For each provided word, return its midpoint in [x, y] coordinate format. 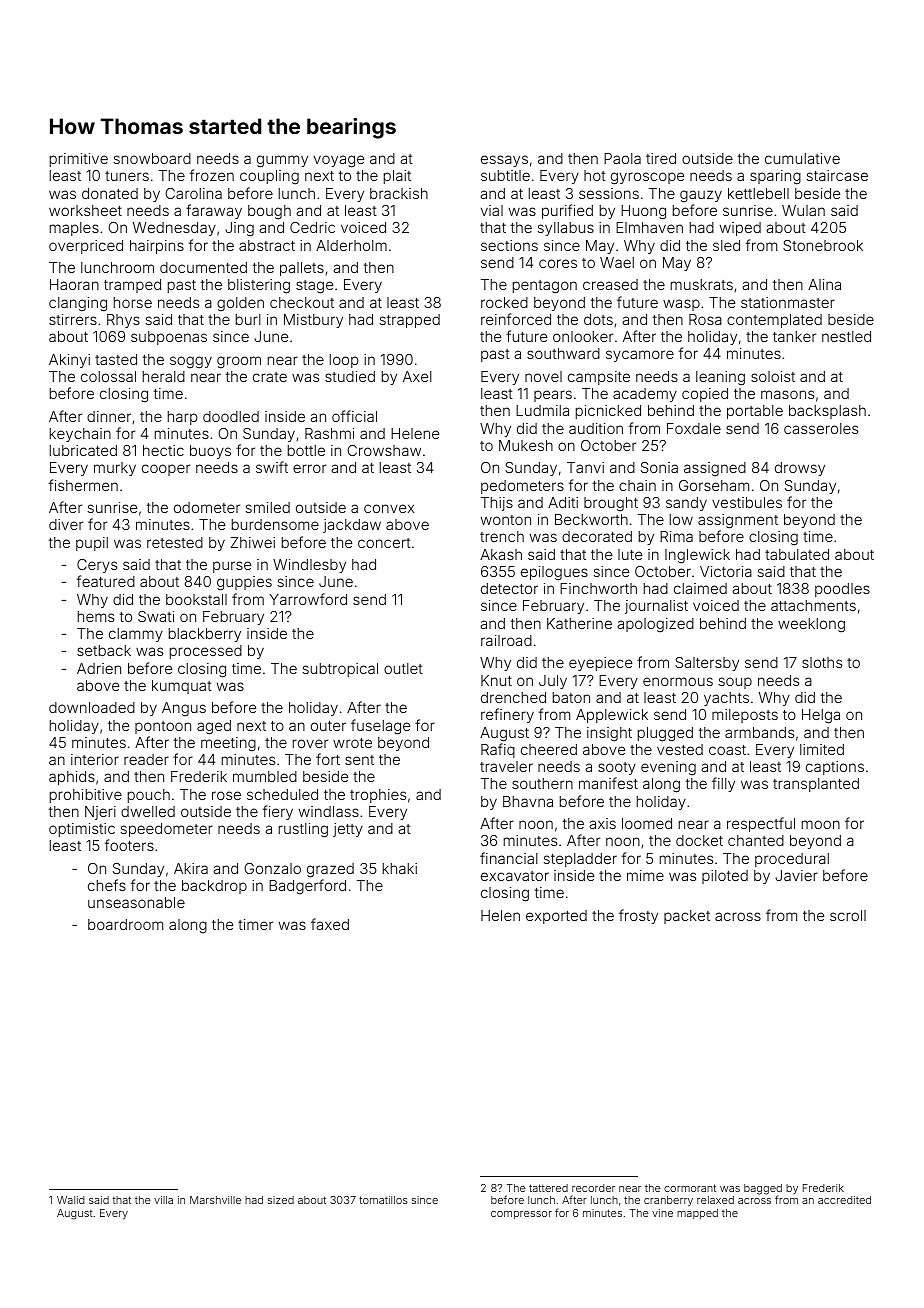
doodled [231, 416]
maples [74, 229]
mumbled [265, 776]
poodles [842, 590]
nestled [846, 336]
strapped [410, 321]
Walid [70, 1200]
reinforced [516, 319]
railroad [506, 640]
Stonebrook [823, 245]
